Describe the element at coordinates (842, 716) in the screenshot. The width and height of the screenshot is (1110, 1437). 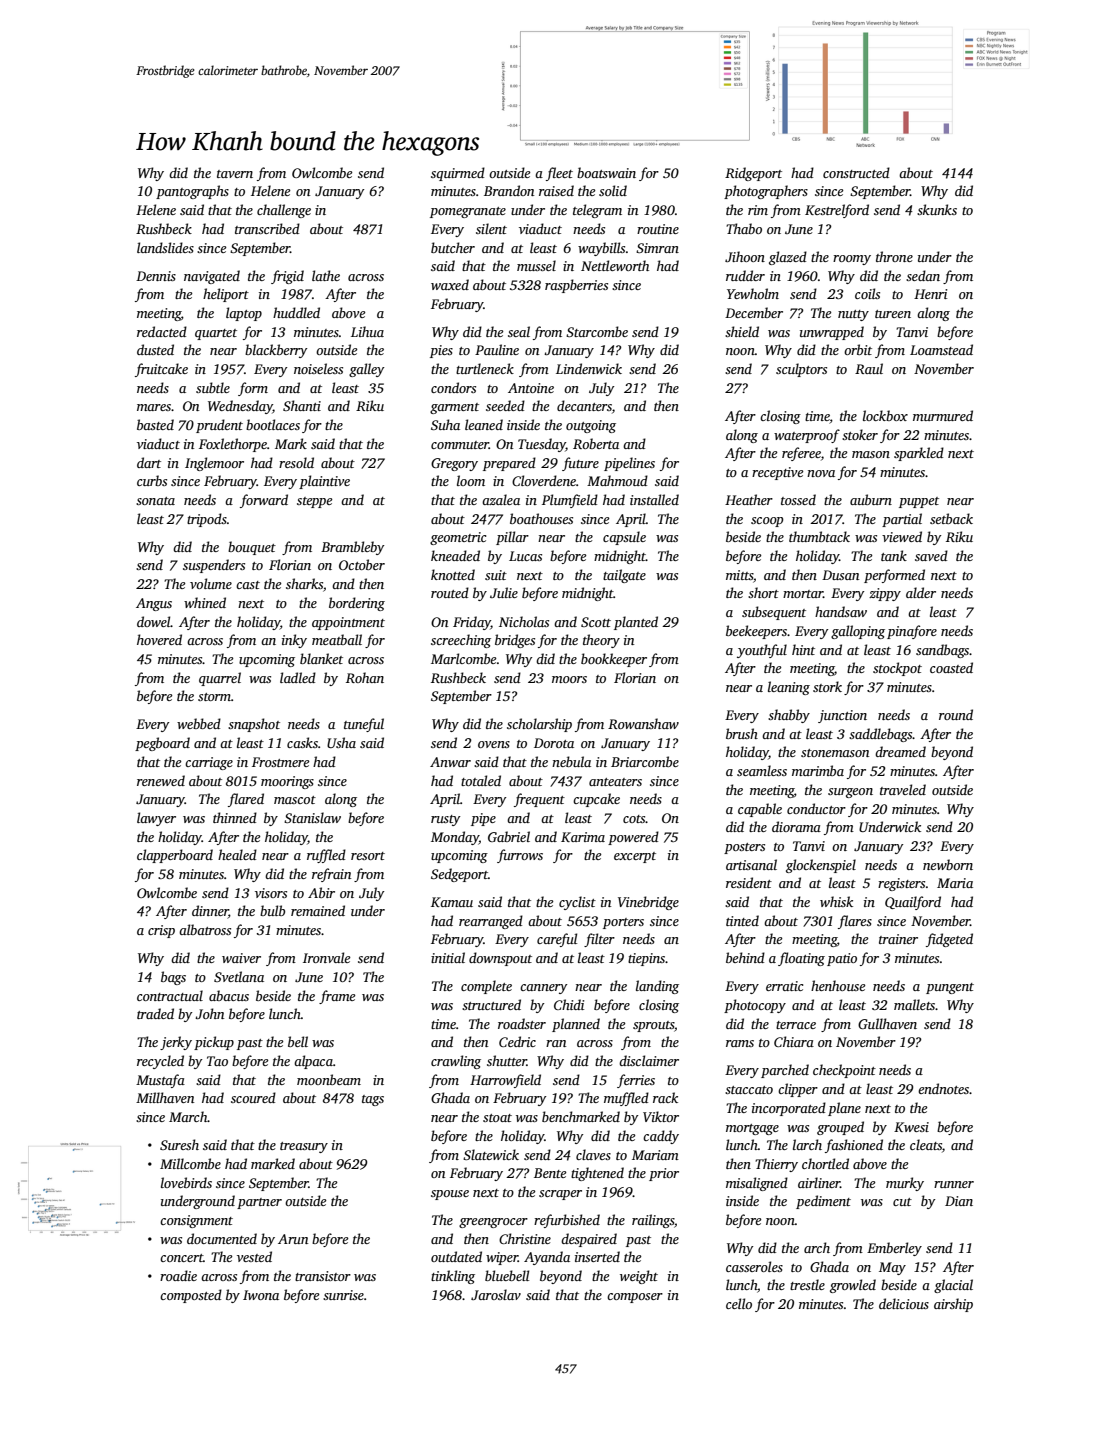
I see `junction` at that location.
